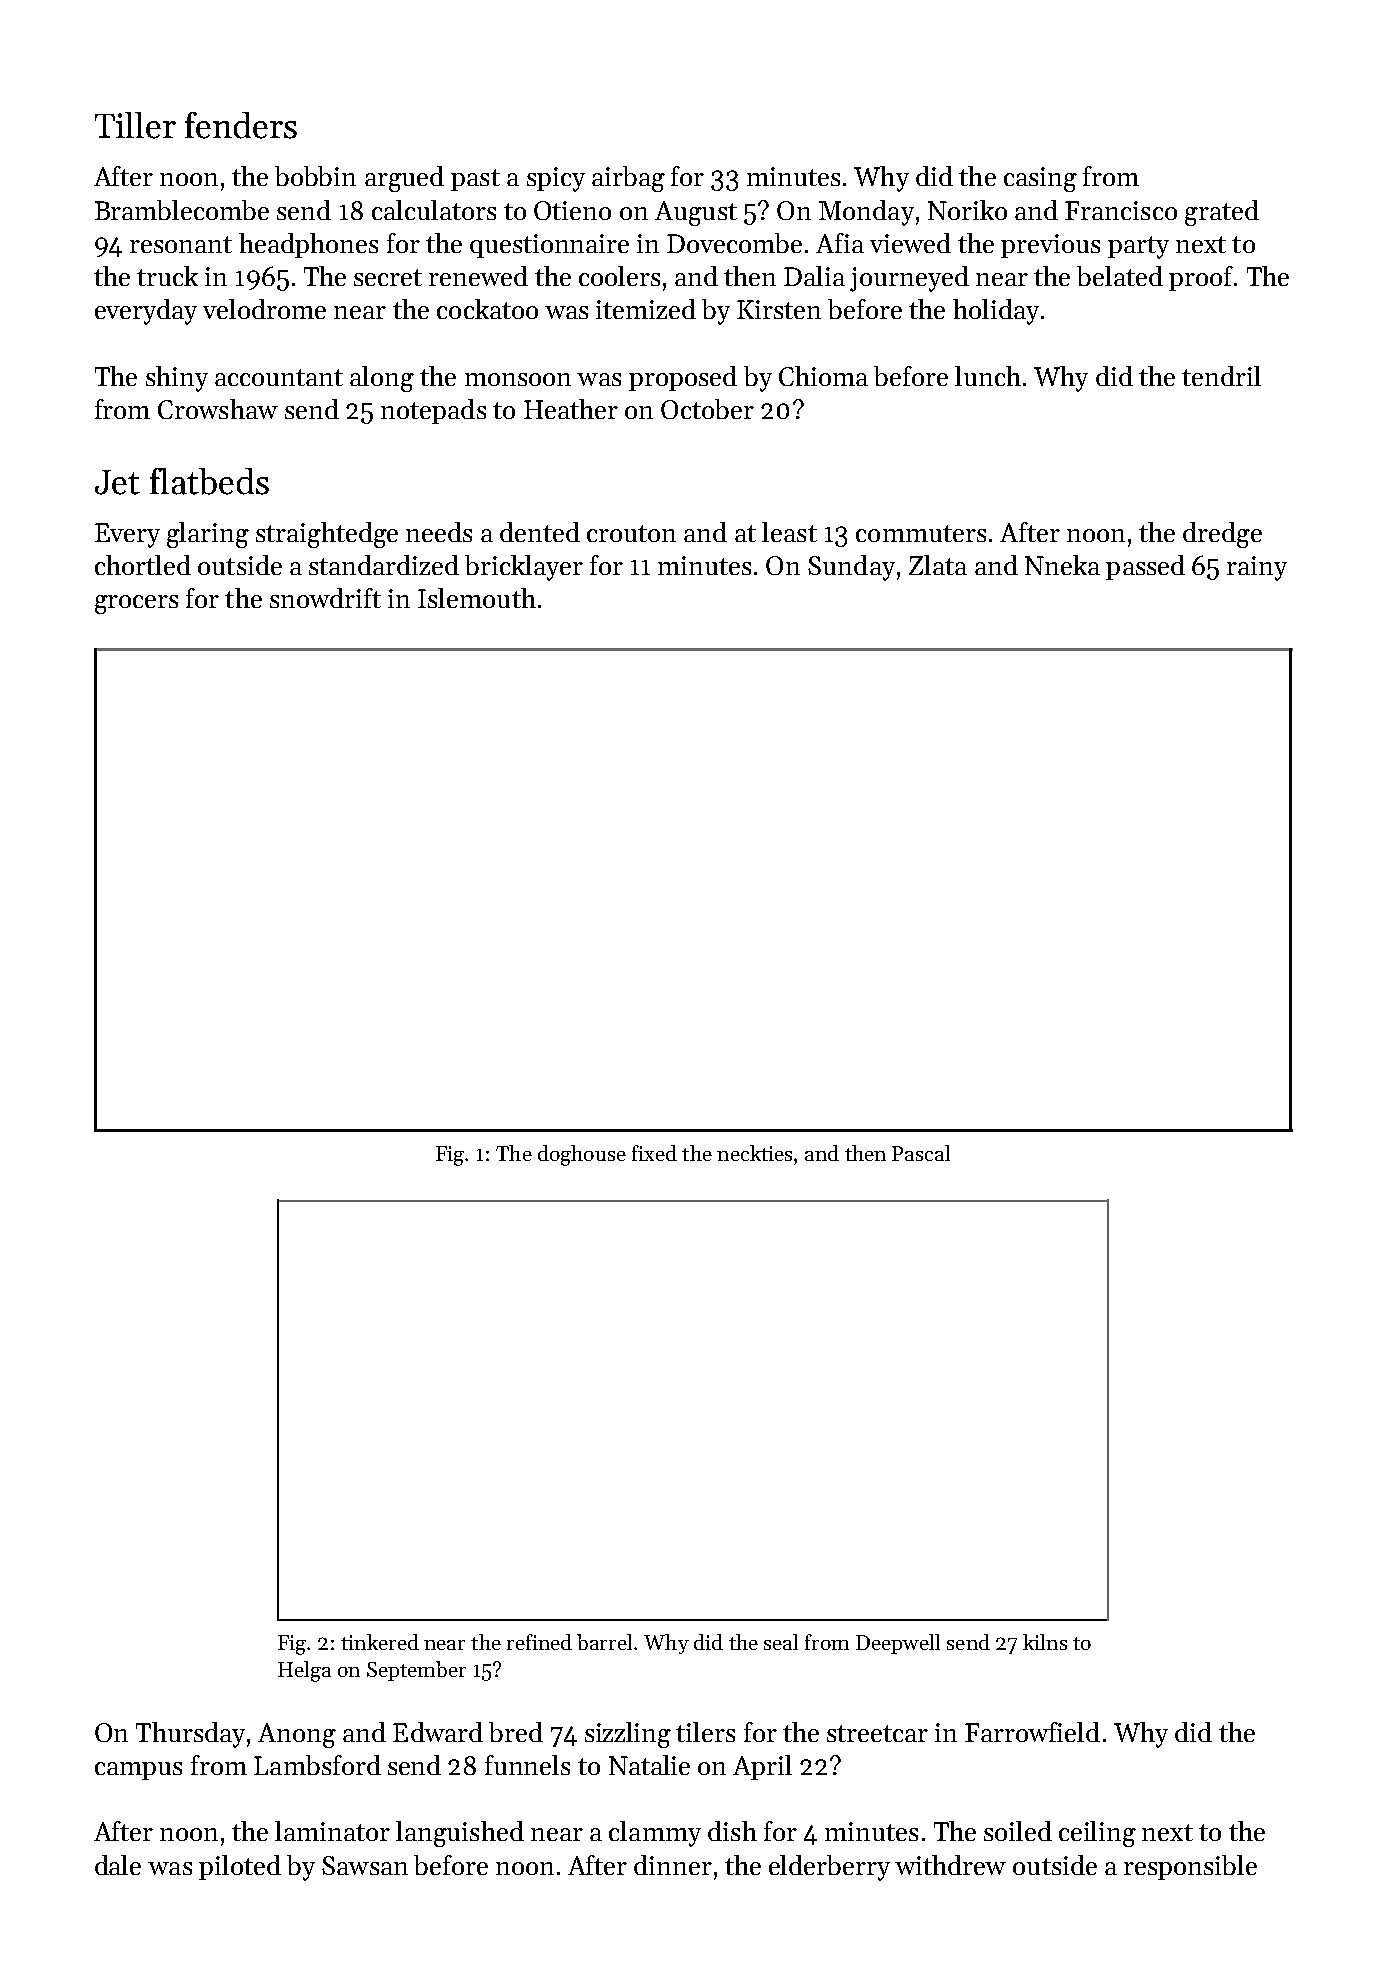 This screenshot has height=1969, width=1386. I want to click on neckties, so click(754, 1153).
